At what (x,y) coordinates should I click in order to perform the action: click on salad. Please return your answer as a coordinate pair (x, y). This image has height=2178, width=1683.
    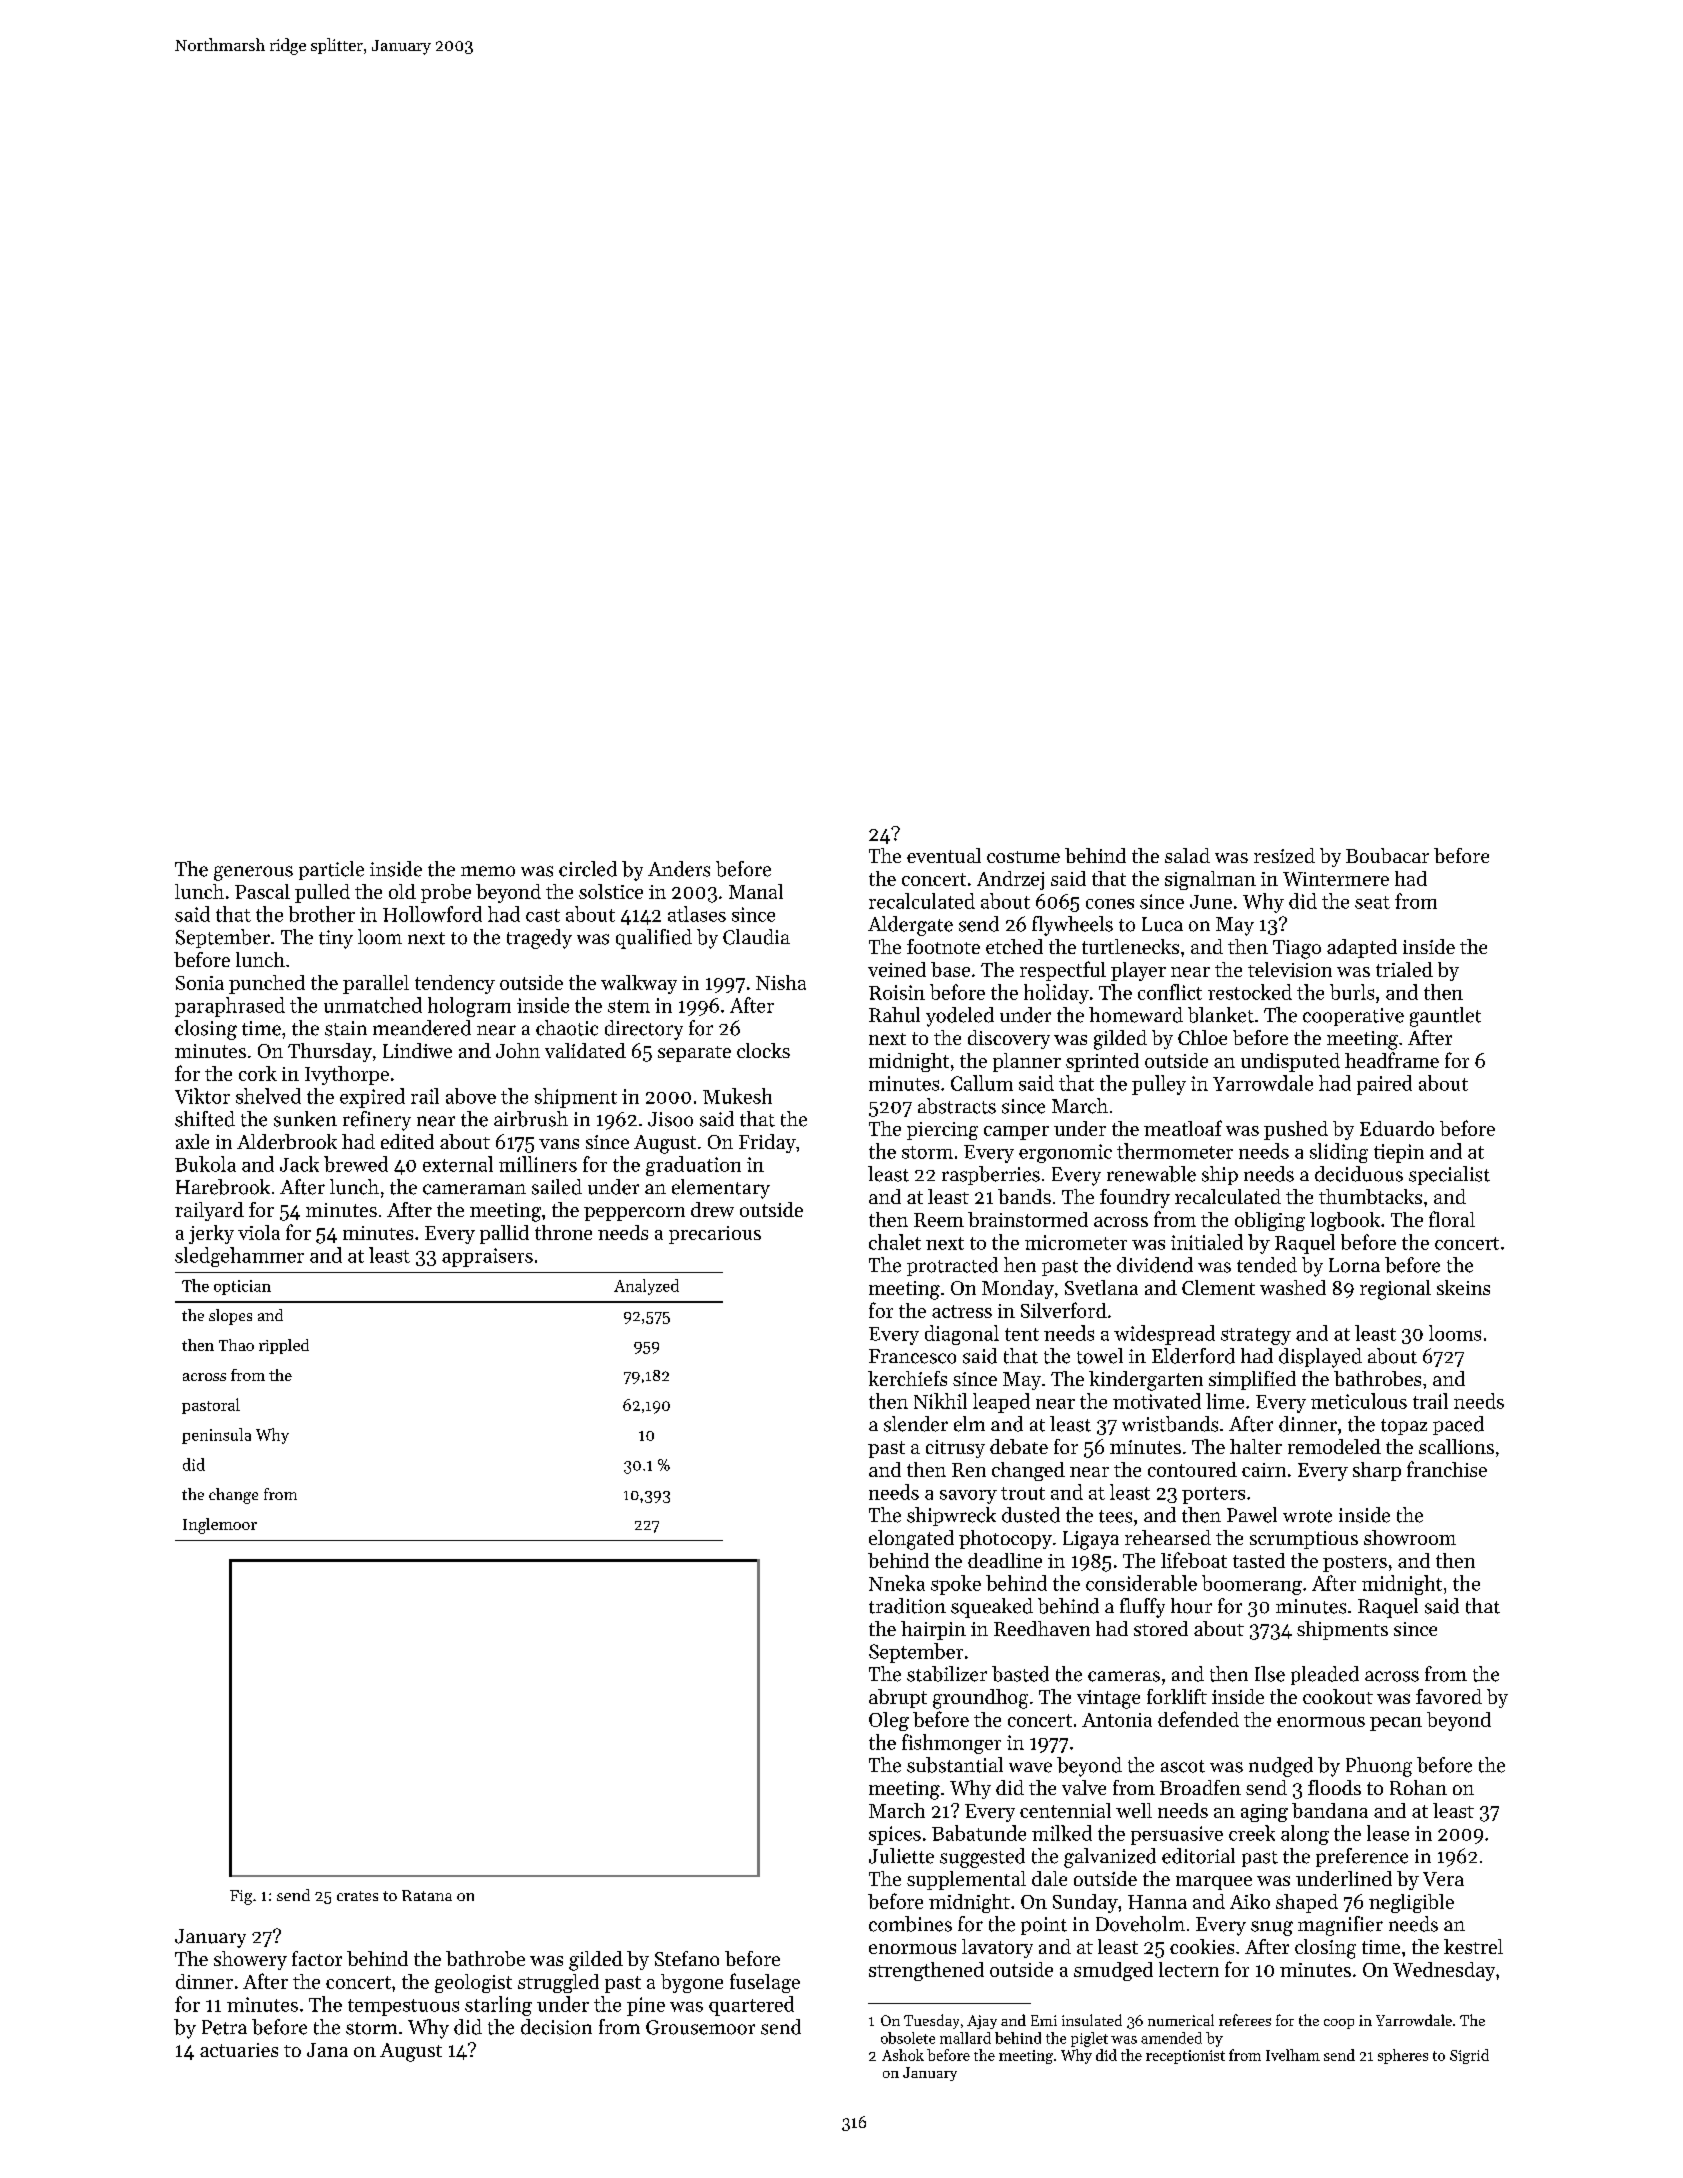
    Looking at the image, I should click on (1187, 855).
